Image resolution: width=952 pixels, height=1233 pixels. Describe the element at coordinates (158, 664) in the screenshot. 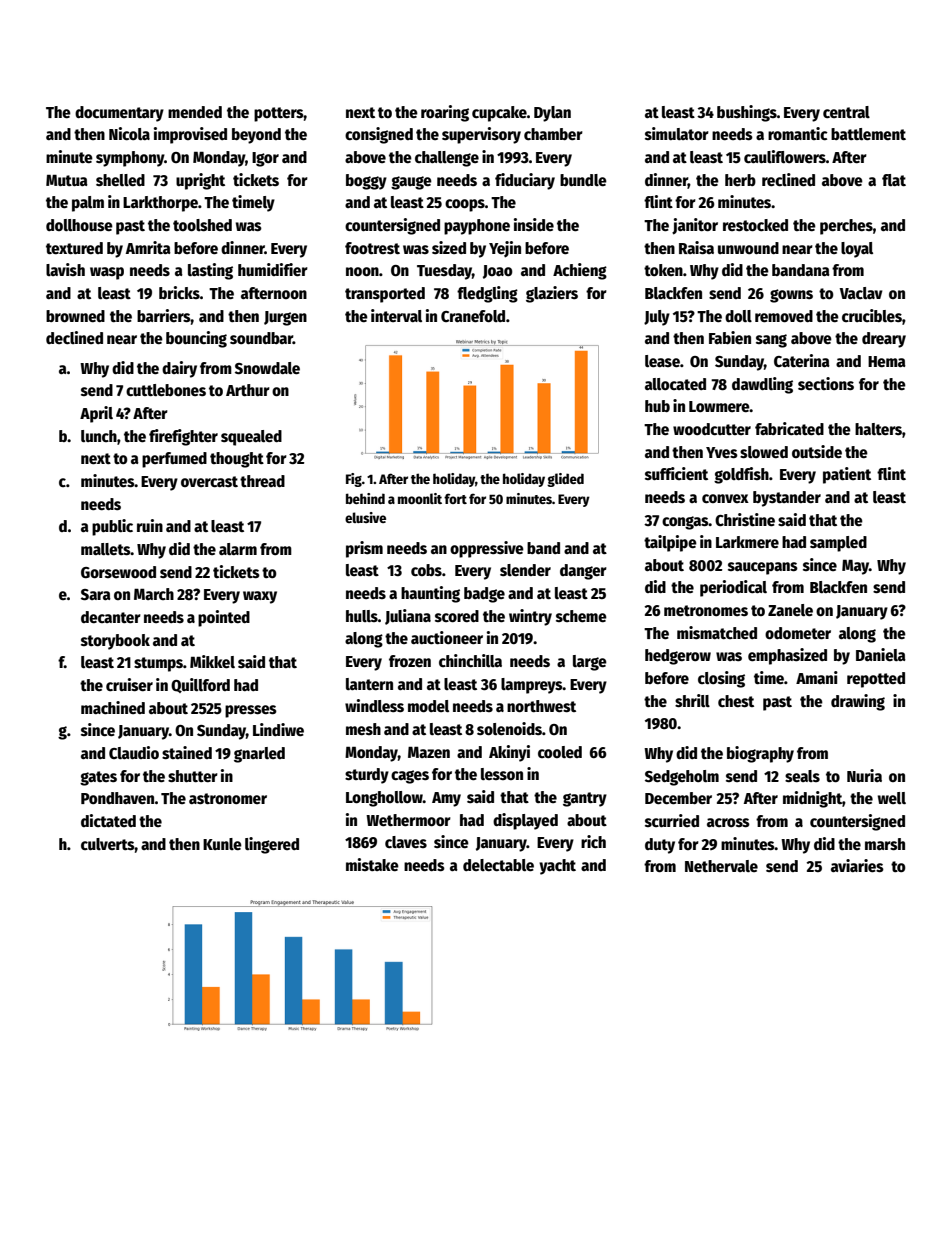

I see `stumps` at that location.
